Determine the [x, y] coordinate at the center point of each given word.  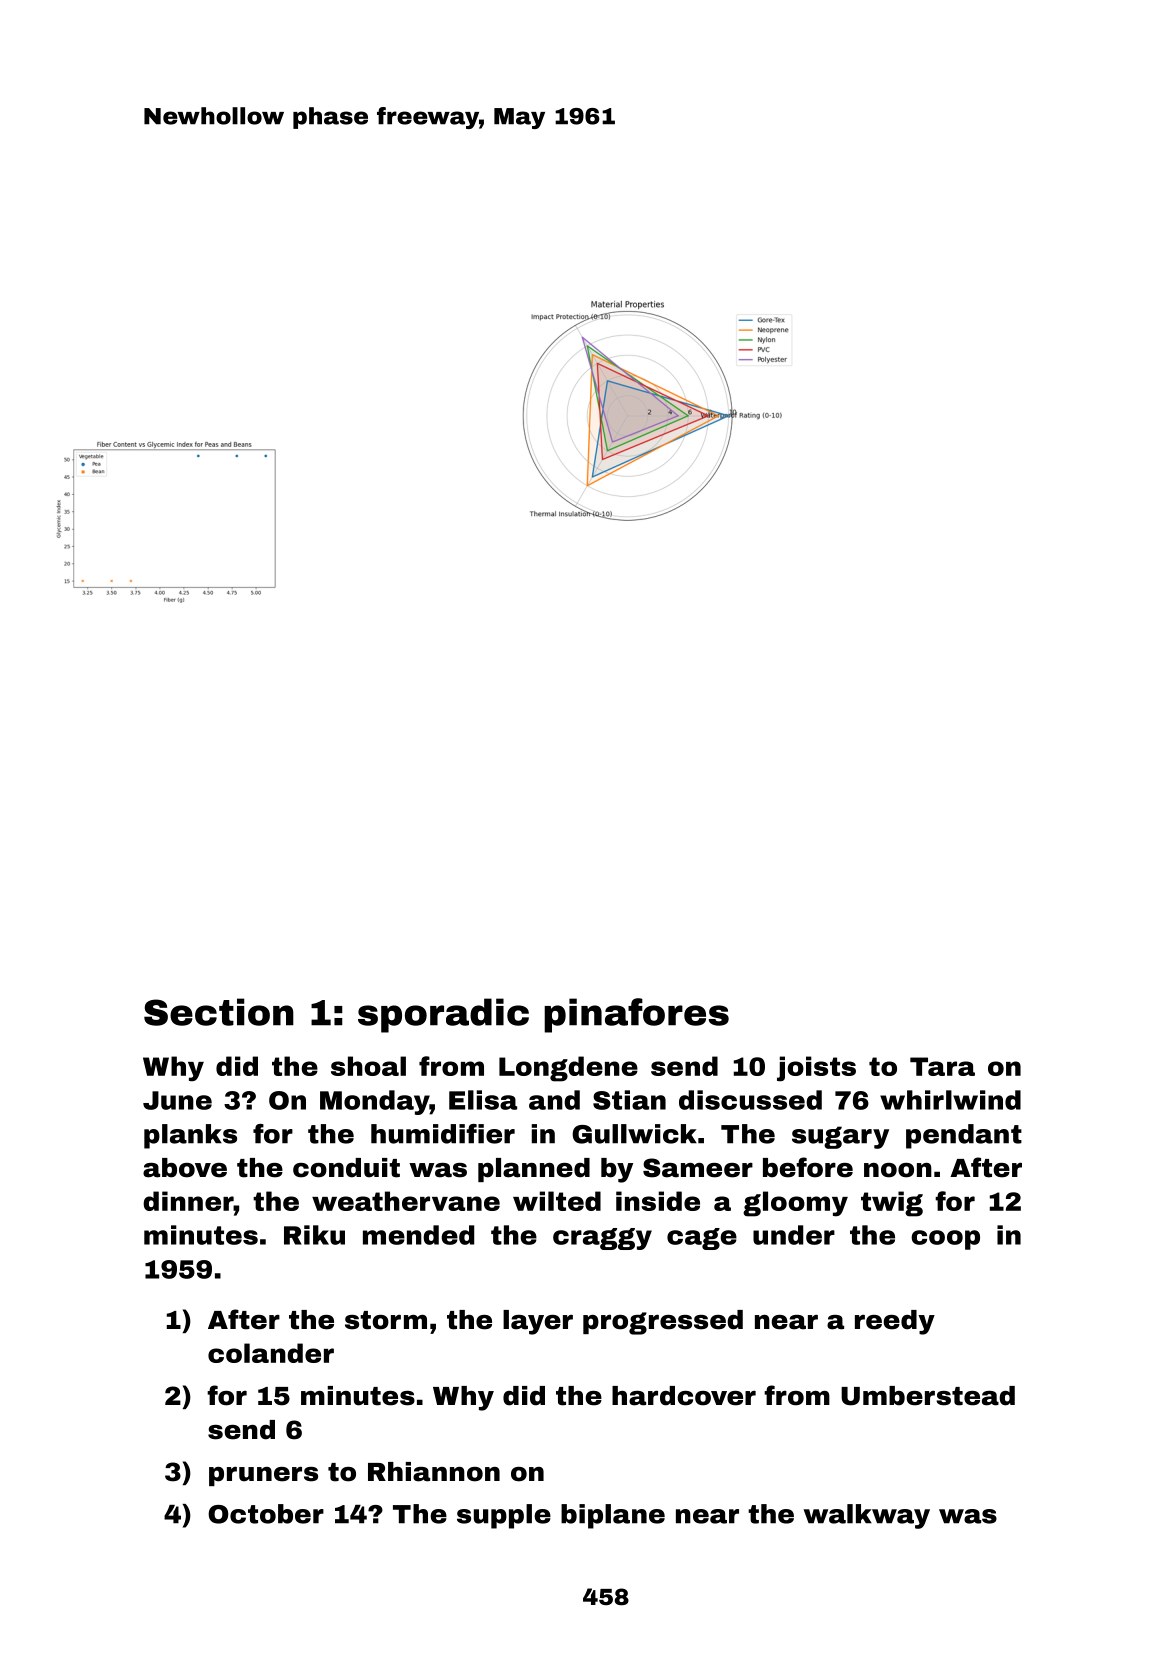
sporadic [443, 1015]
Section [219, 1012]
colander [271, 1353]
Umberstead [928, 1396]
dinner [188, 1201]
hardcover [684, 1396]
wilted [557, 1201]
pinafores [636, 1015]
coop [945, 1240]
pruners [263, 1476]
